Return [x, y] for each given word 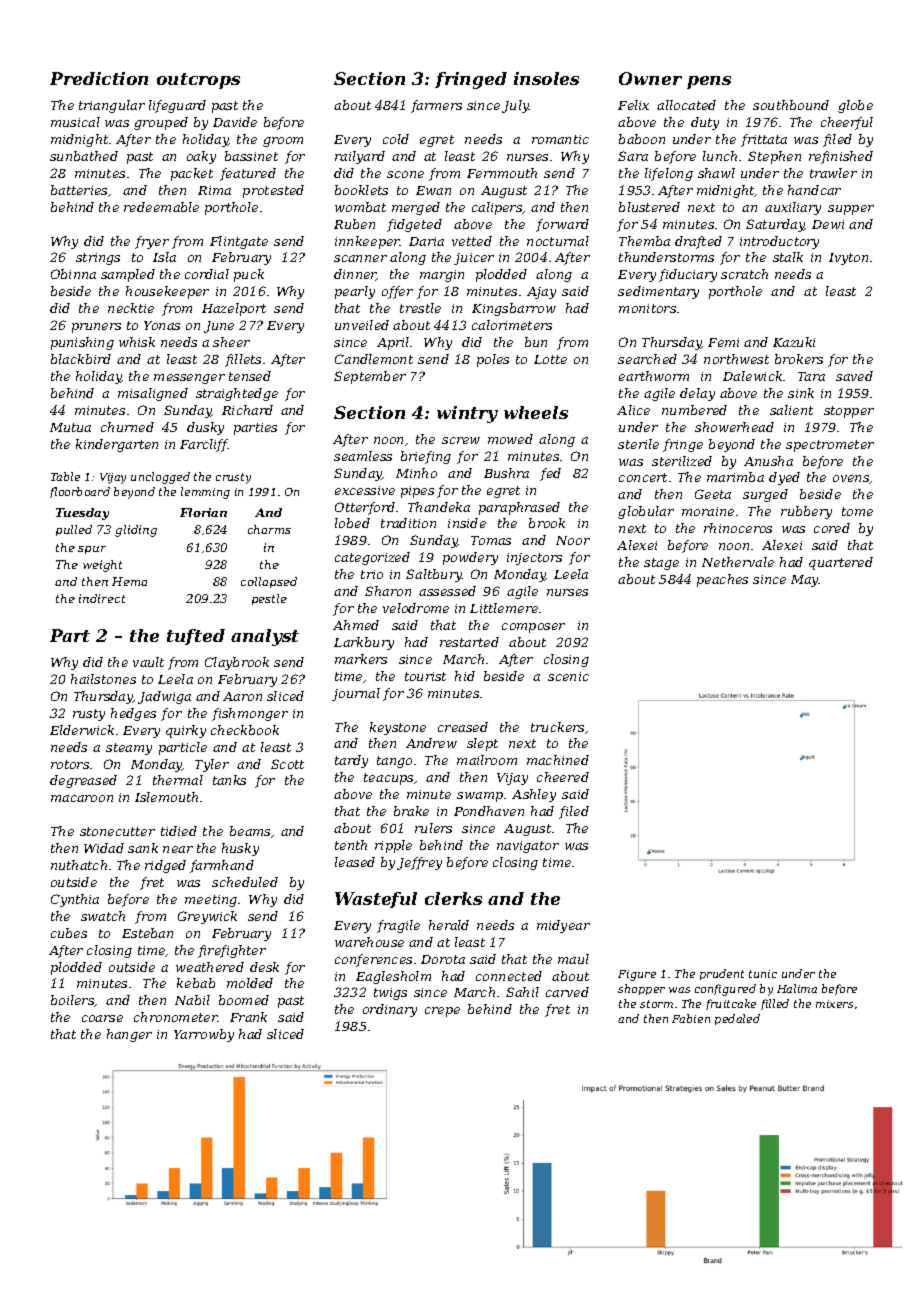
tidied [179, 831]
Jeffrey [419, 863]
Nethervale [738, 562]
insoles [546, 78]
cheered [563, 777]
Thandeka [439, 507]
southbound [791, 105]
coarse [102, 1018]
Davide [235, 122]
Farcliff [204, 445]
